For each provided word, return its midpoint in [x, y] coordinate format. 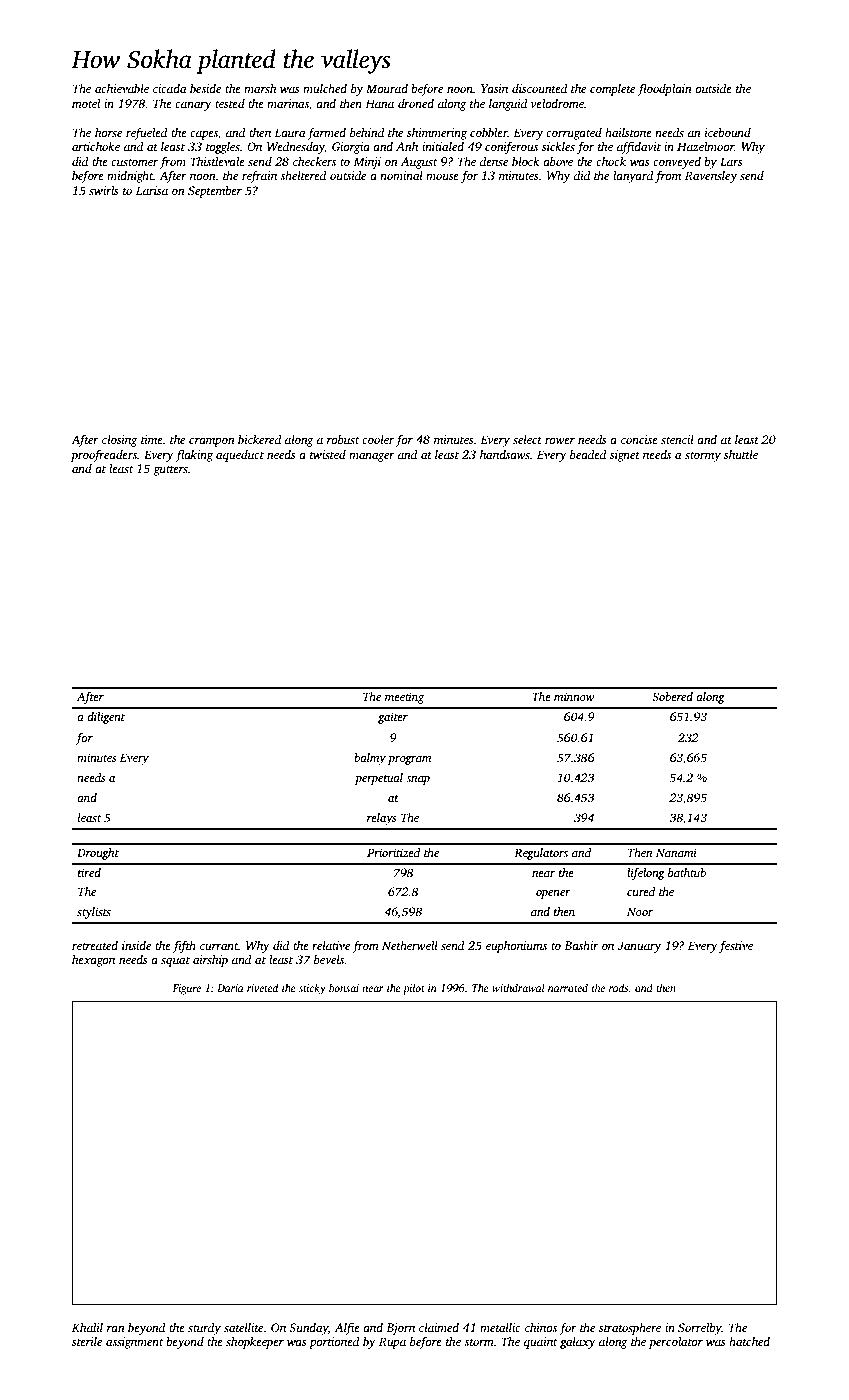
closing [119, 441]
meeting [404, 698]
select [527, 439]
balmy [370, 759]
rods [618, 987]
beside [205, 88]
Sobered [672, 696]
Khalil [87, 1327]
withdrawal [518, 987]
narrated [568, 987]
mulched [325, 88]
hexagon [93, 961]
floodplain [665, 89]
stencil [677, 439]
